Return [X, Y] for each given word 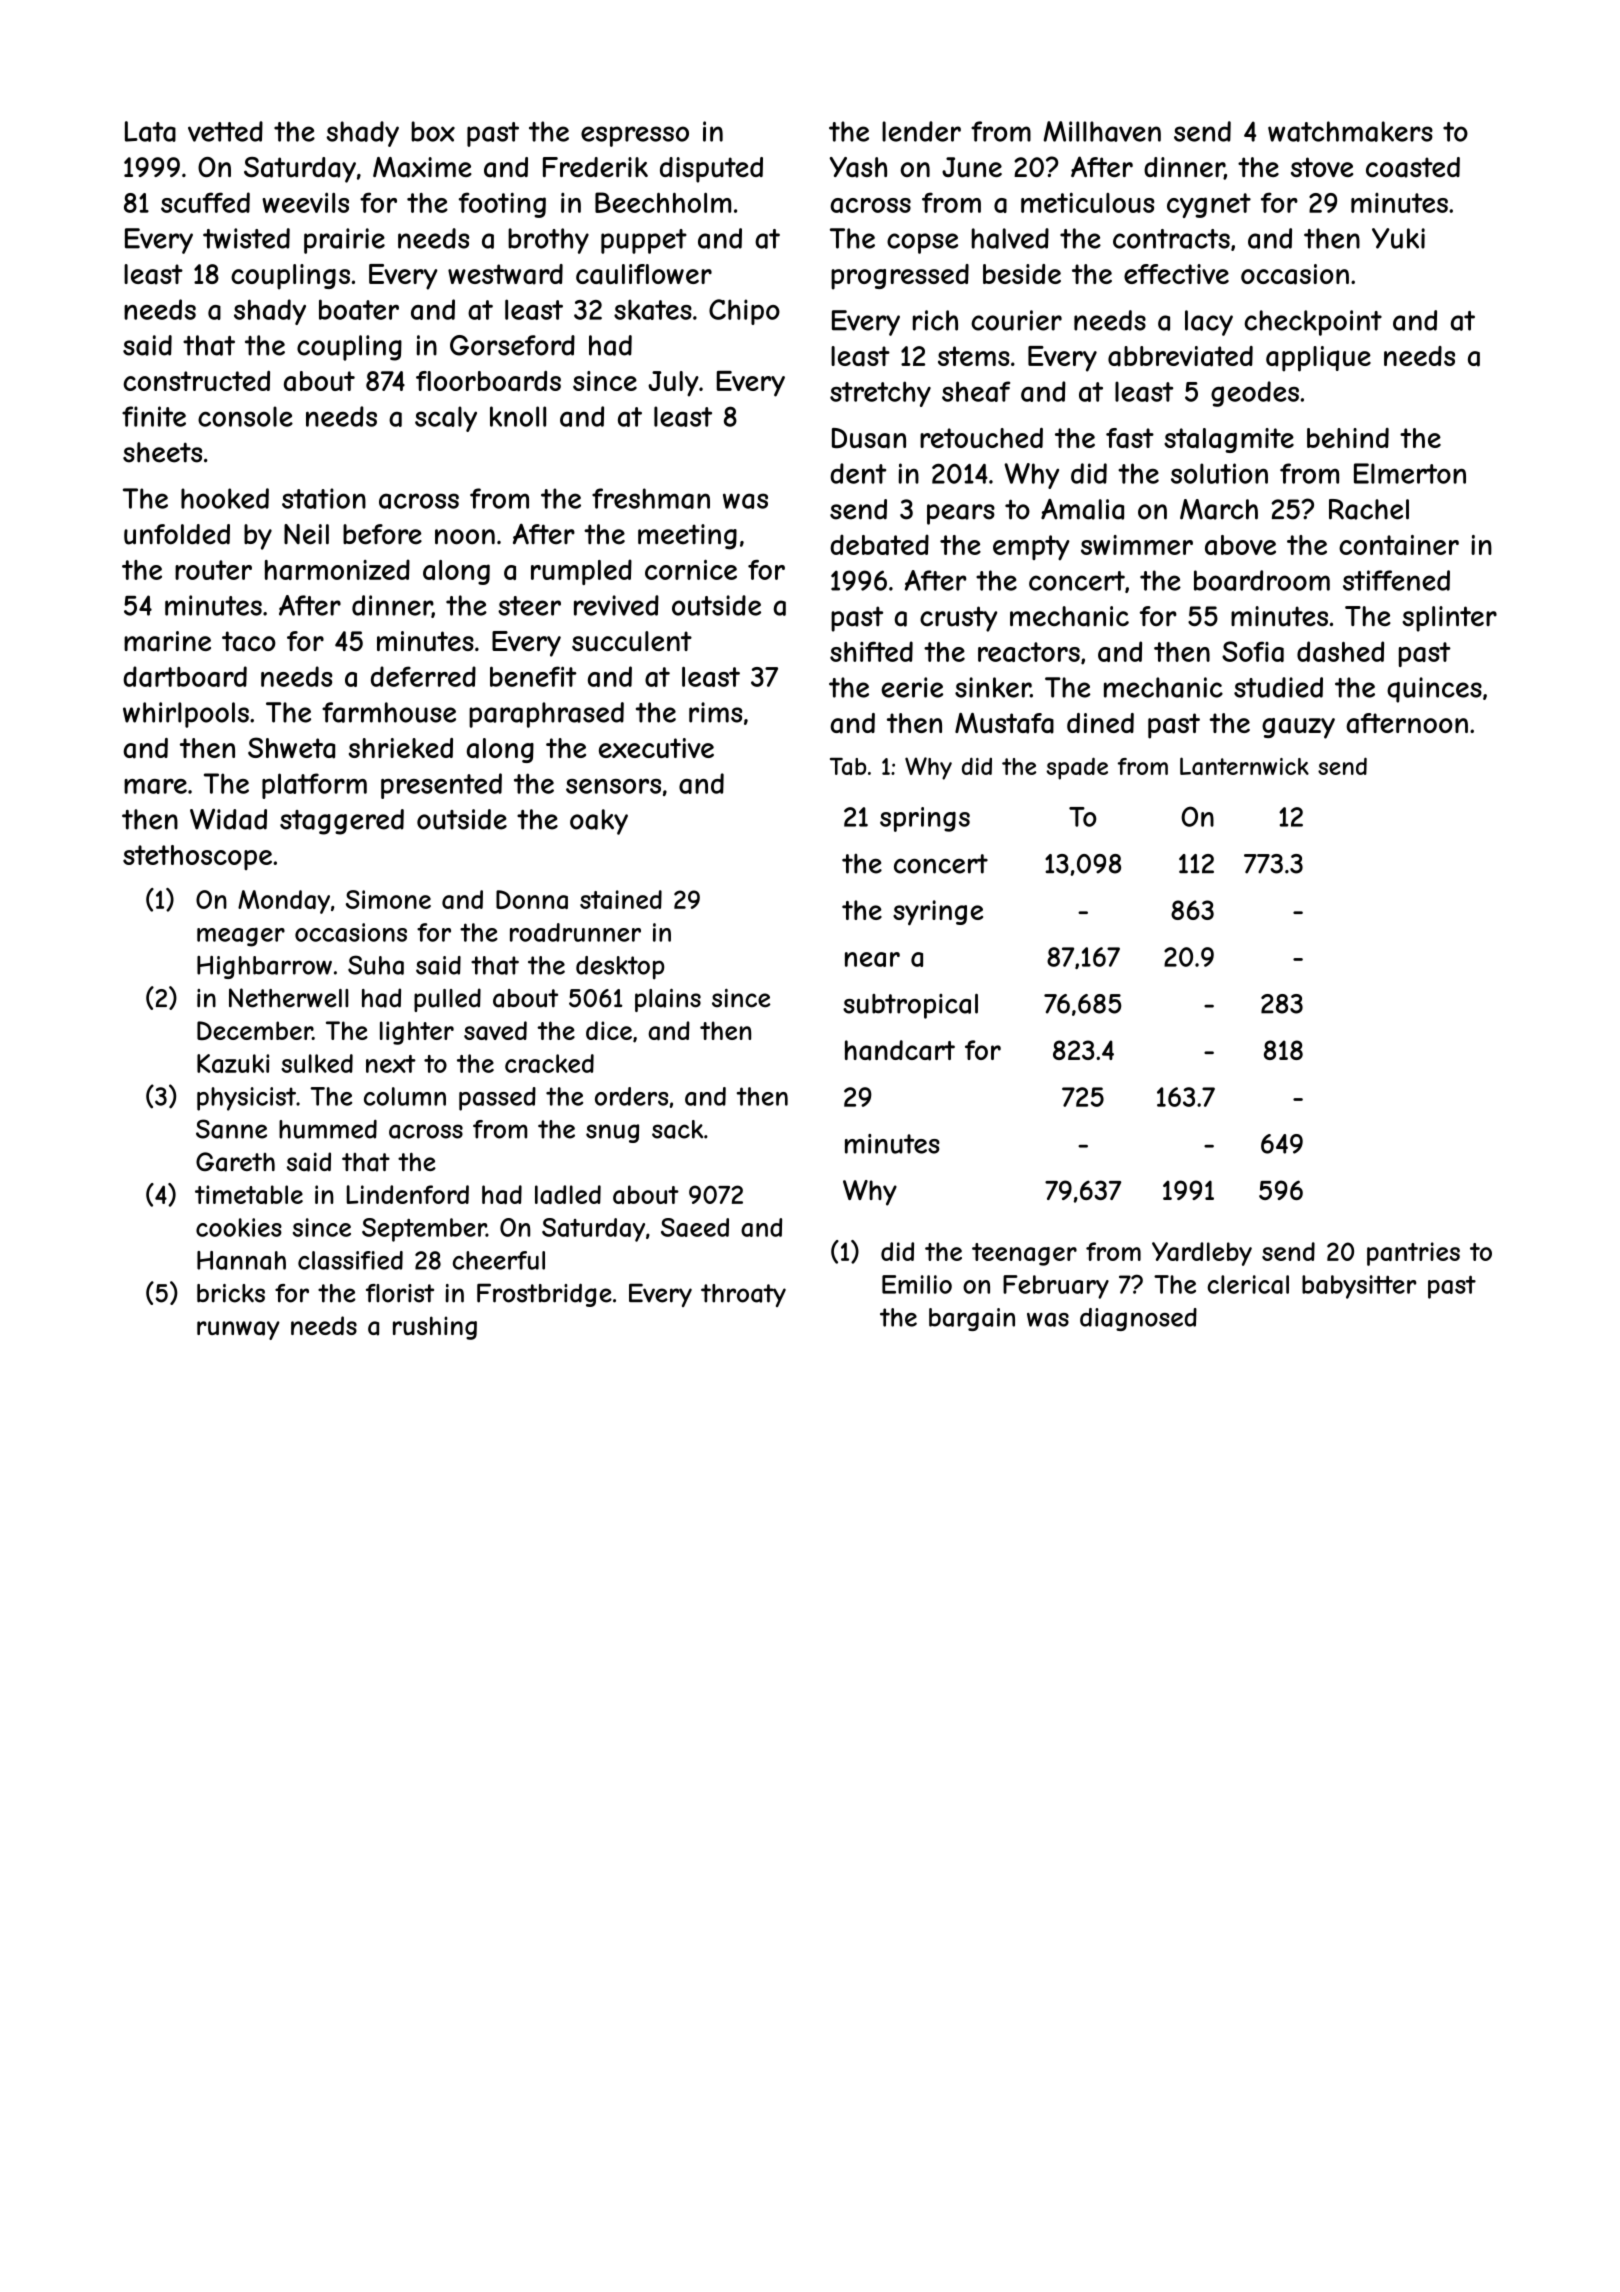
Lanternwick [1244, 766]
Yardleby [1202, 1254]
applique [1318, 359]
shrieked [401, 748]
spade [1077, 768]
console [245, 416]
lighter [417, 1033]
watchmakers [1350, 131]
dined [1100, 723]
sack [677, 1129]
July [673, 384]
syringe [938, 913]
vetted [225, 131]
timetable [249, 1194]
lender [921, 131]
